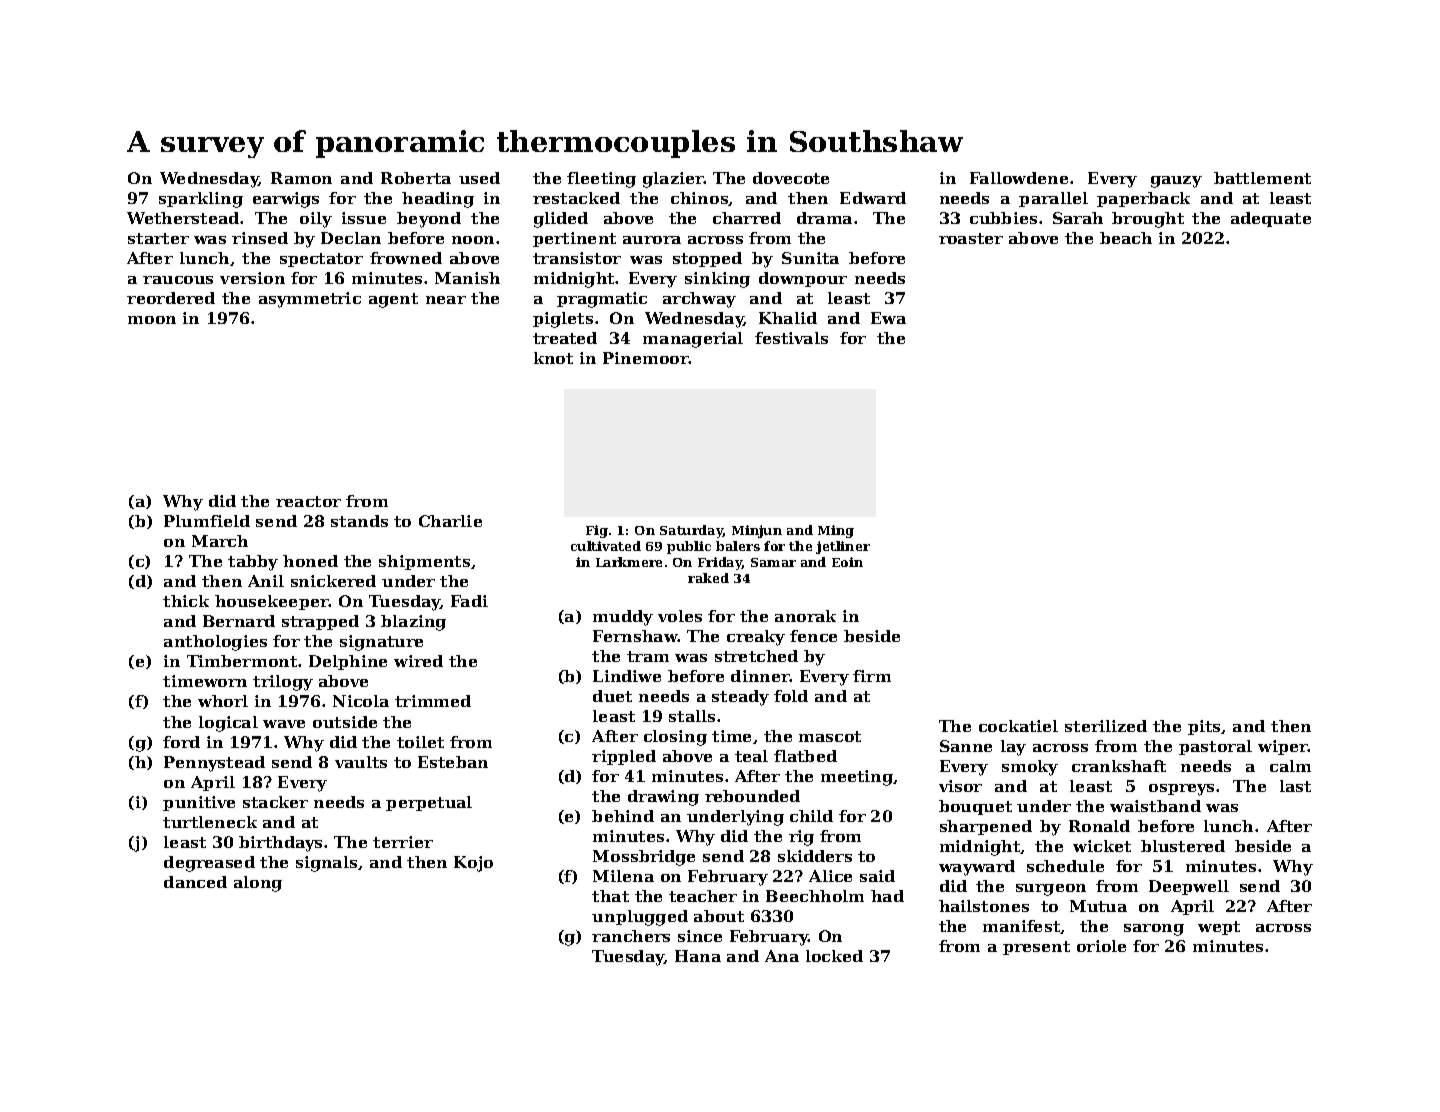  What do you see at coordinates (326, 864) in the screenshot?
I see `signals` at bounding box center [326, 864].
